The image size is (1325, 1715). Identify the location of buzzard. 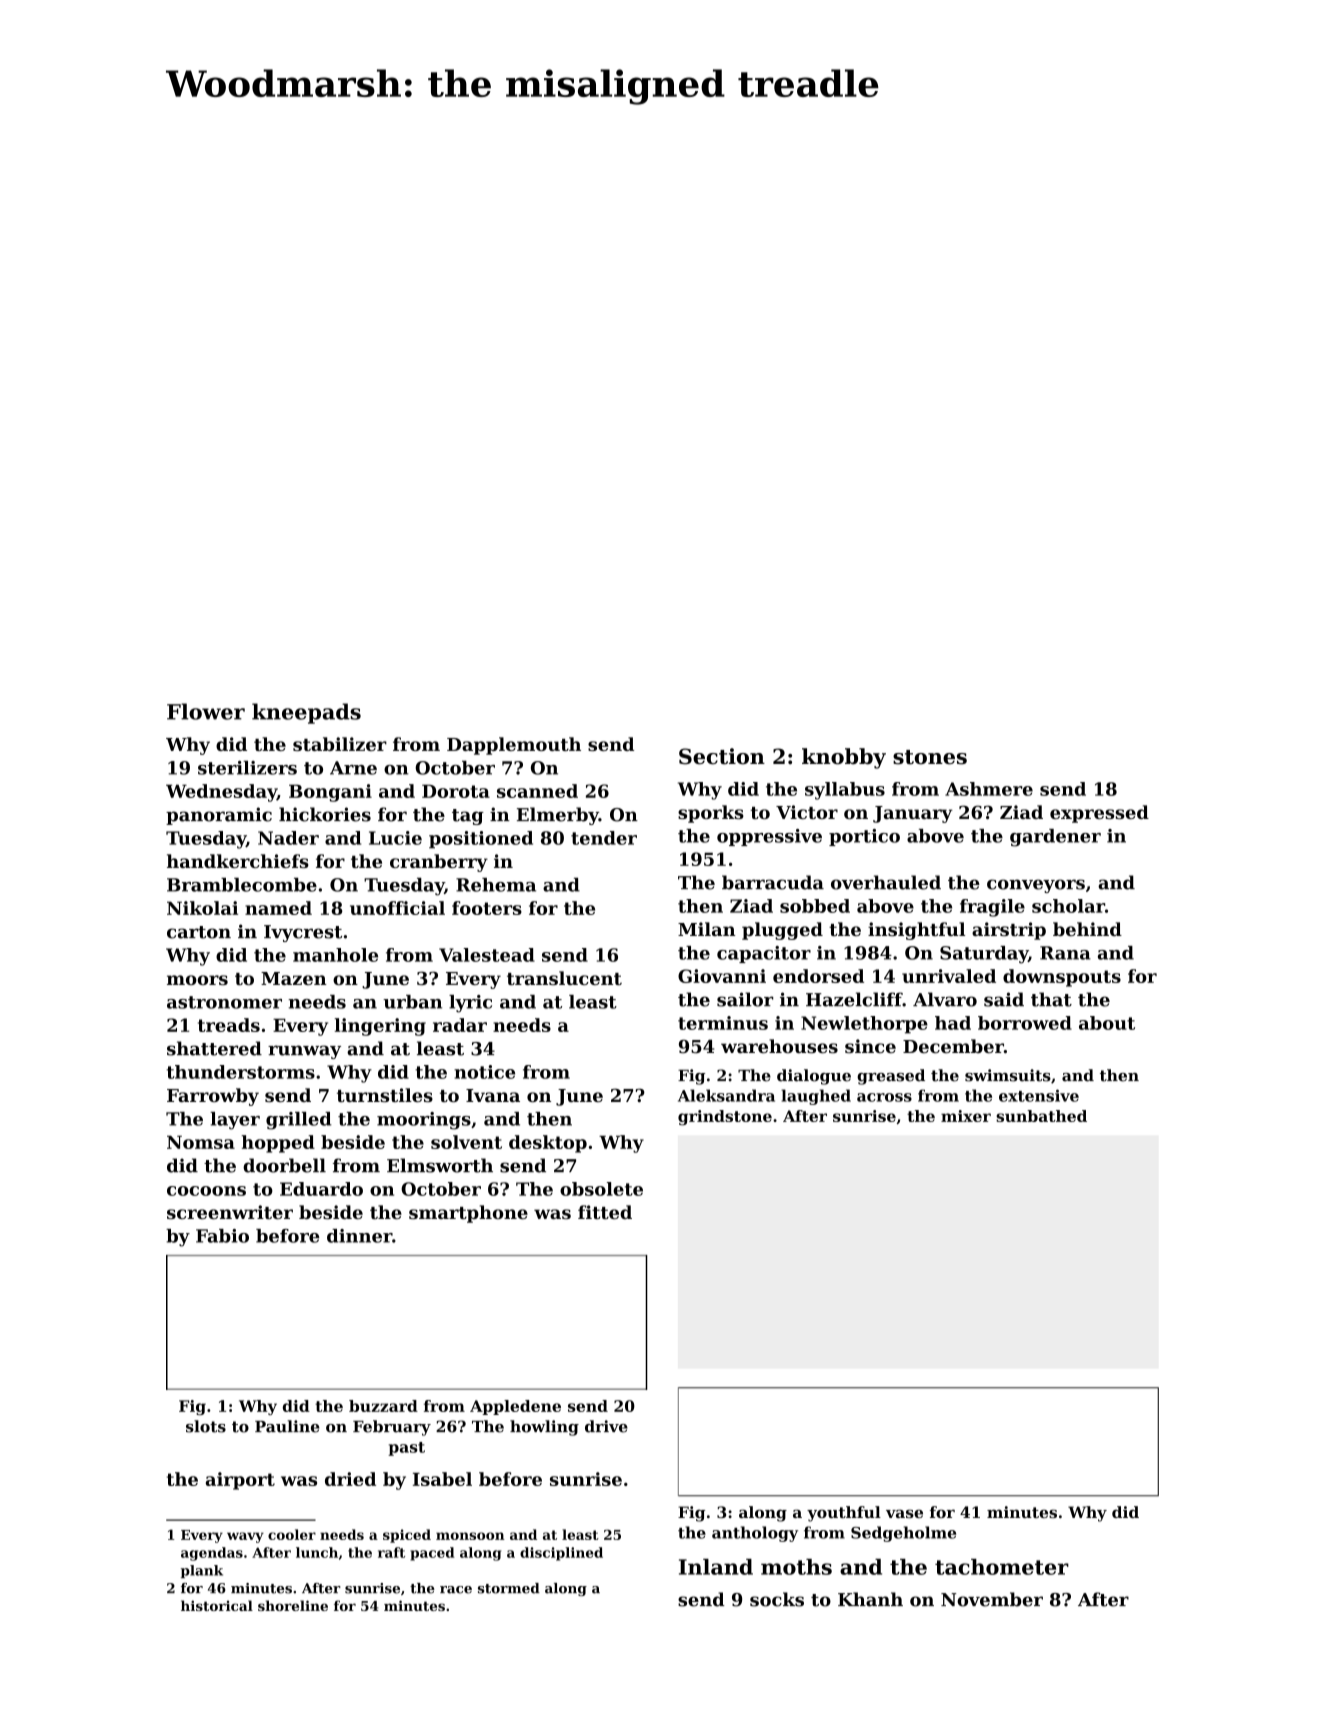
(383, 1406).
